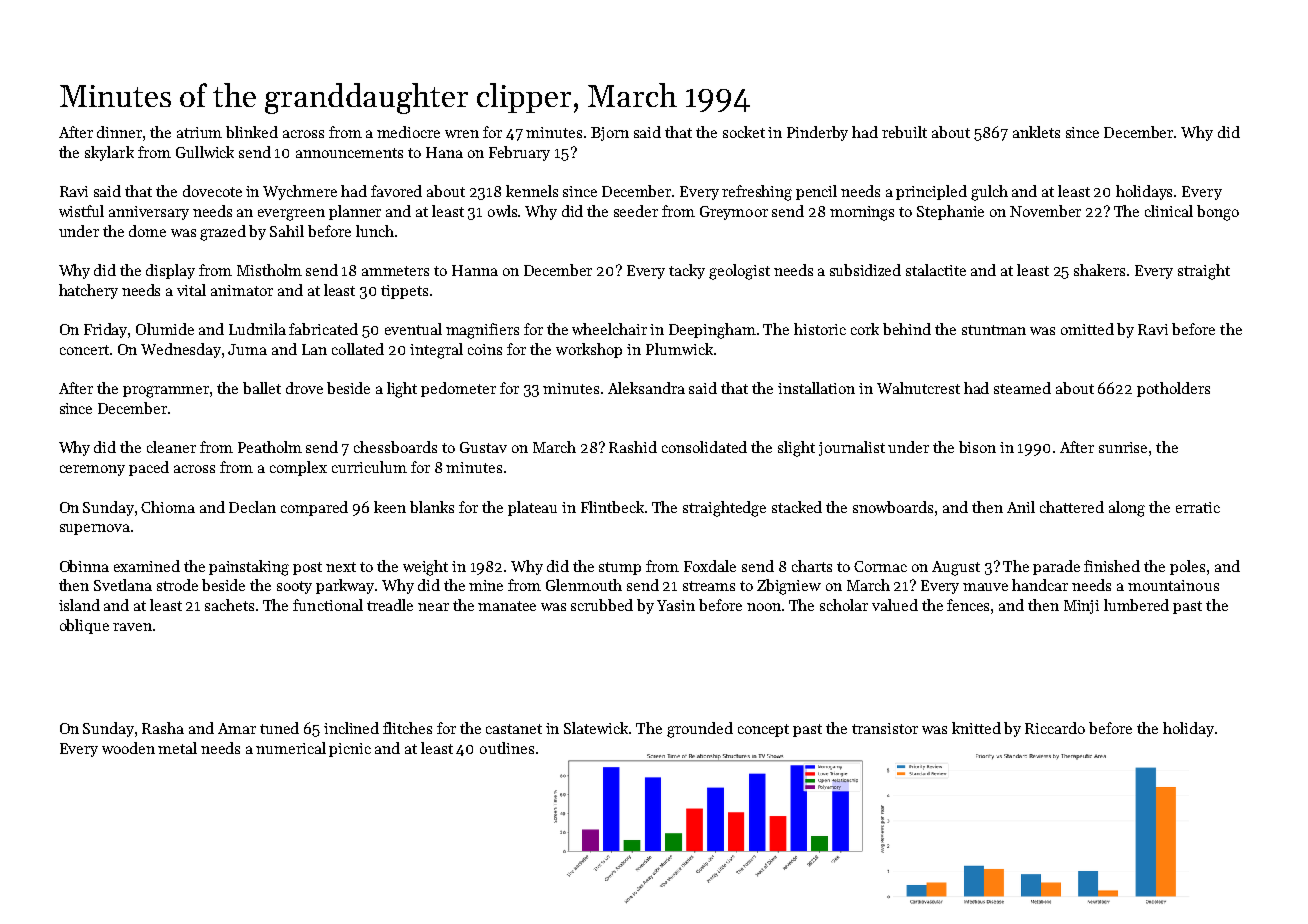 Image resolution: width=1308 pixels, height=924 pixels. What do you see at coordinates (257, 329) in the image?
I see `Ludmila` at bounding box center [257, 329].
